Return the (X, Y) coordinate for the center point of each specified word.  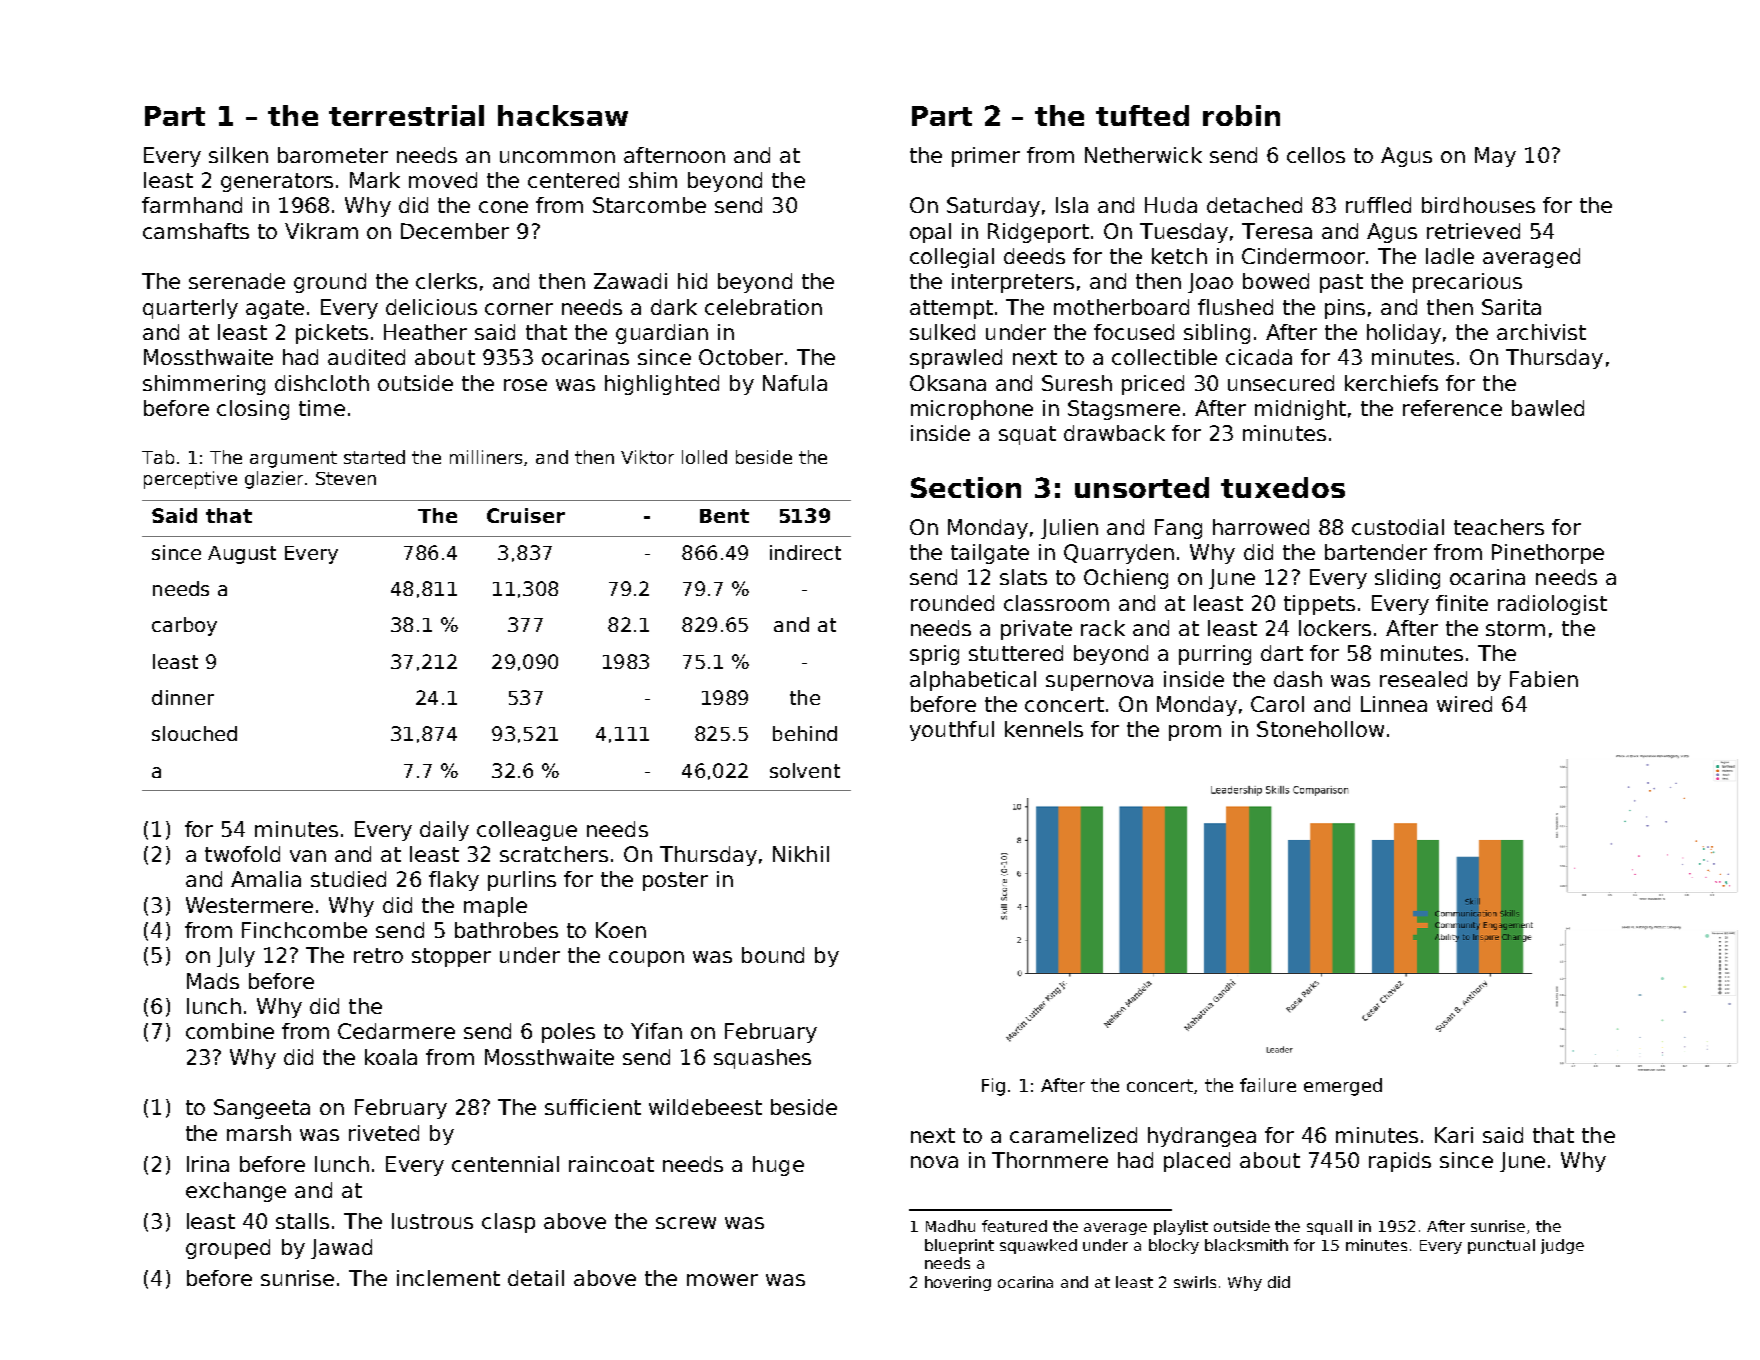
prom (1195, 733)
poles (568, 1033)
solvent (805, 770)
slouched (194, 733)
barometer (333, 155)
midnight (1300, 410)
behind (805, 733)
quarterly (190, 309)
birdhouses (1478, 205)
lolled (704, 457)
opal (930, 233)
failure (1268, 1085)
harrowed (1261, 527)
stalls (302, 1221)
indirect (805, 552)
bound (773, 955)
